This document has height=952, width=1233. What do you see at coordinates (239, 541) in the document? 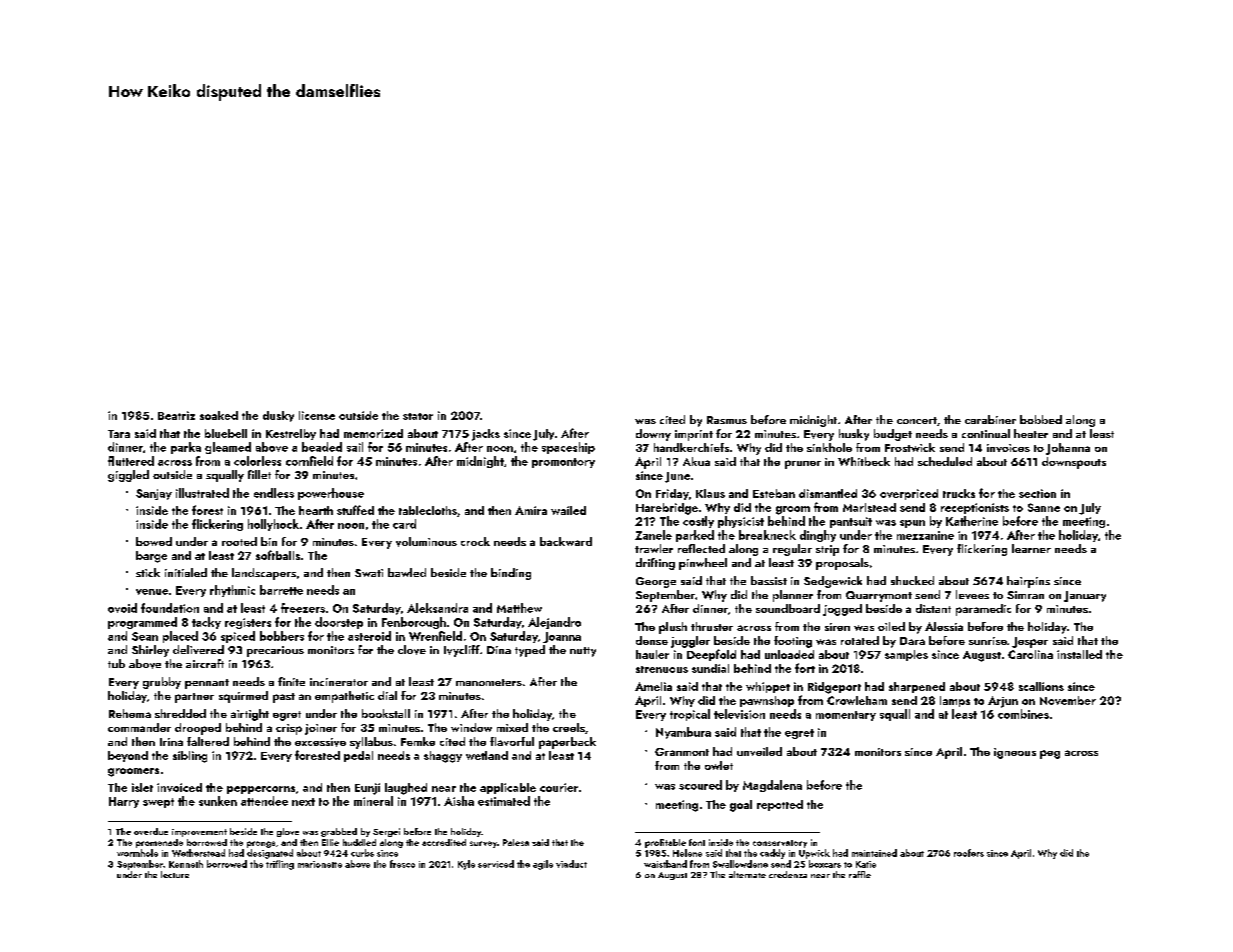
I see `rooted` at bounding box center [239, 541].
